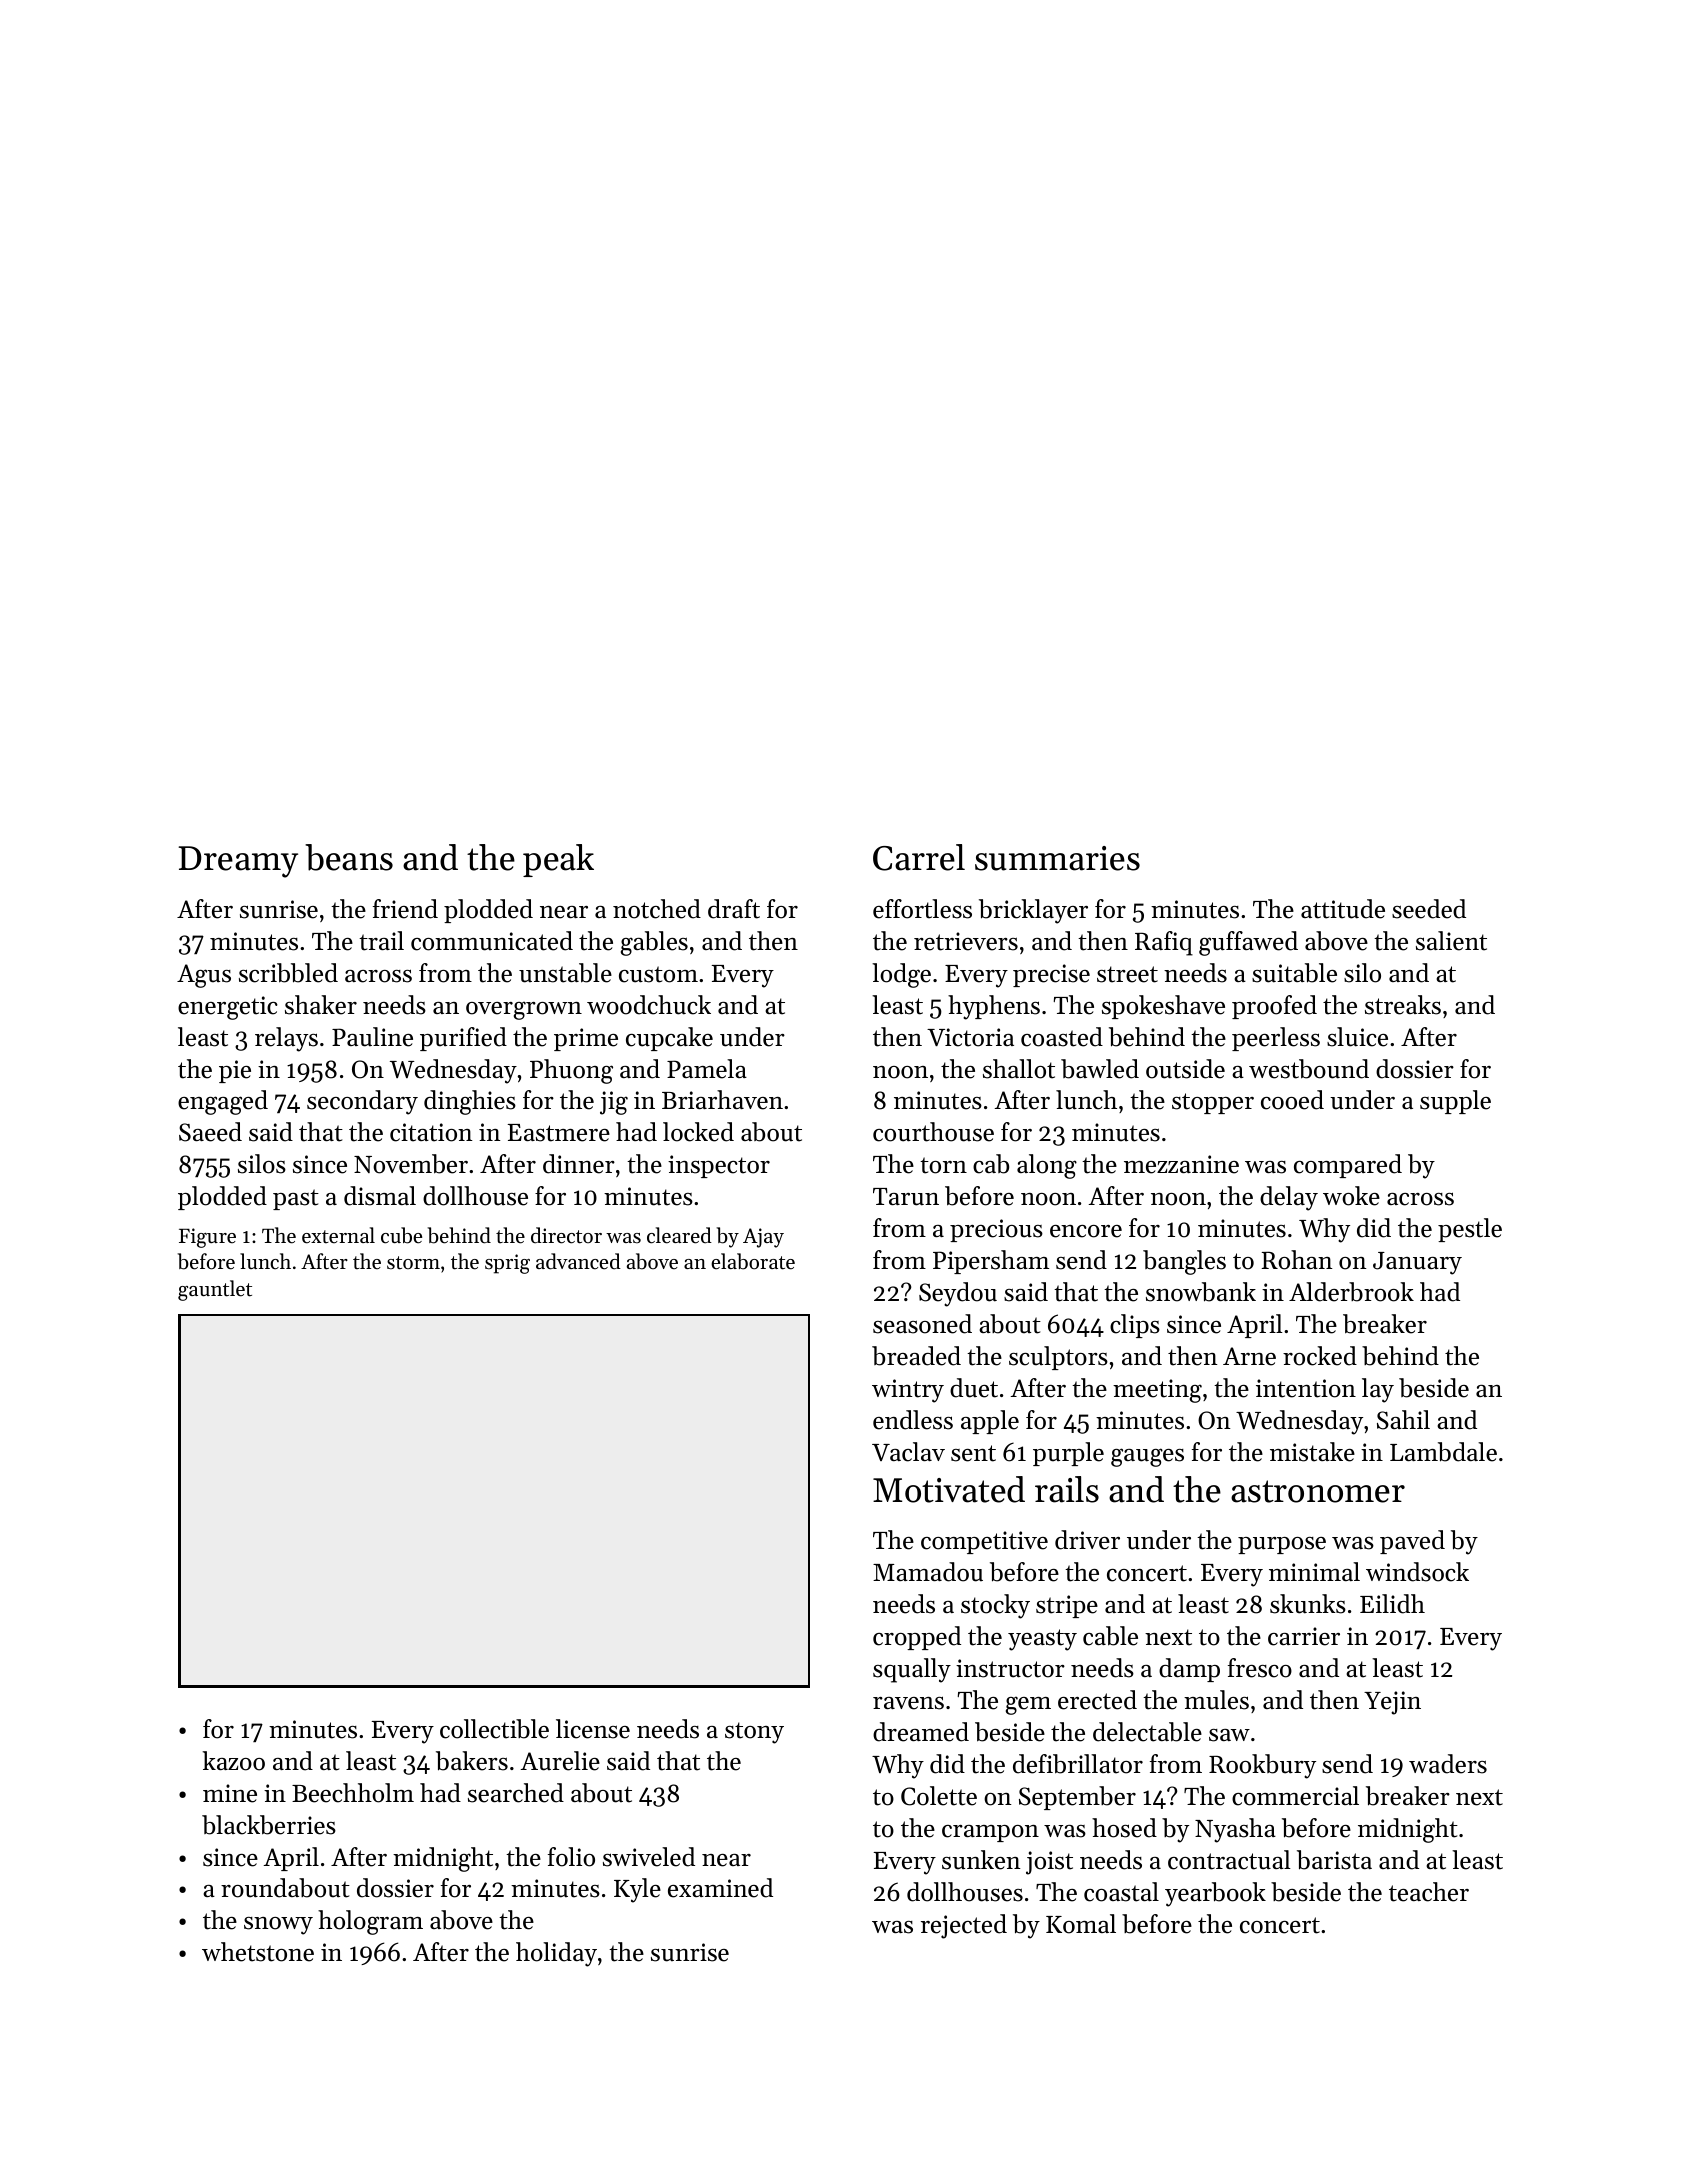  Describe the element at coordinates (1392, 1703) in the image. I see `Yejin` at that location.
